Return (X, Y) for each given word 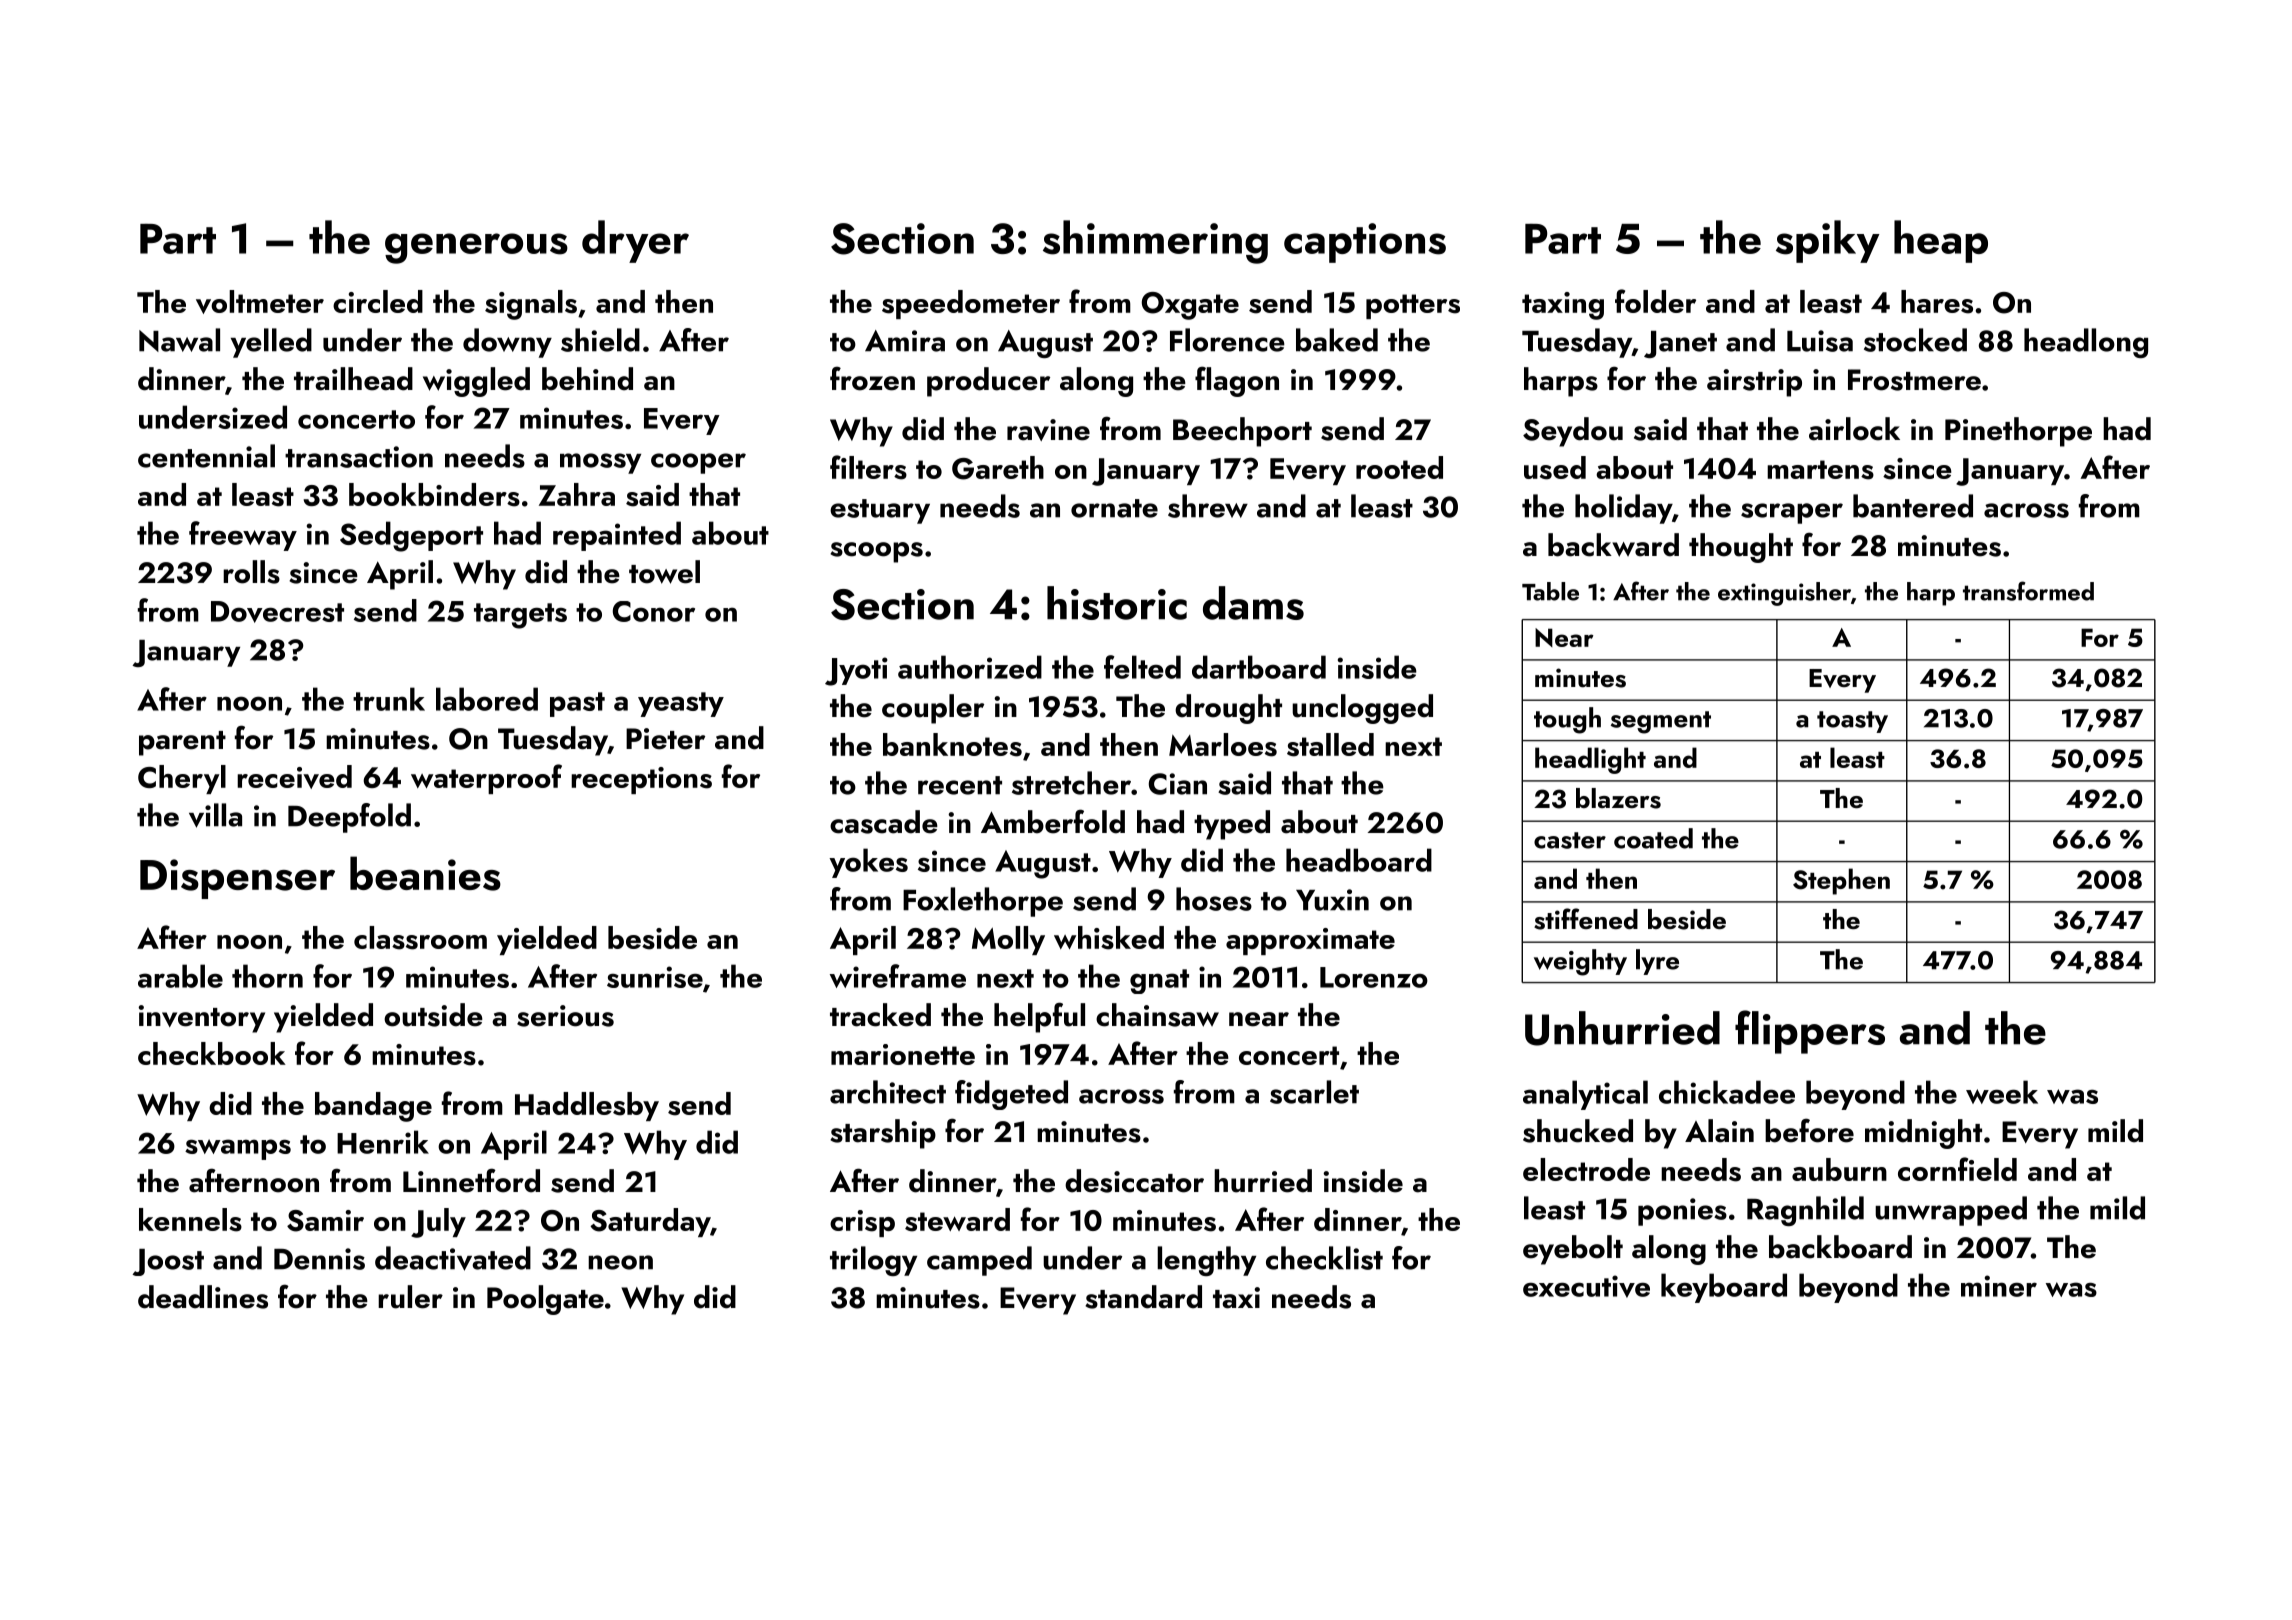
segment (1661, 722)
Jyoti (856, 671)
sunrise (655, 977)
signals (531, 305)
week (2002, 1092)
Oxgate (1190, 306)
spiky (1828, 241)
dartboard (1259, 667)
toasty (1852, 722)
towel (664, 572)
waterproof (486, 779)
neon (620, 1262)
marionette (903, 1054)
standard (1143, 1297)
